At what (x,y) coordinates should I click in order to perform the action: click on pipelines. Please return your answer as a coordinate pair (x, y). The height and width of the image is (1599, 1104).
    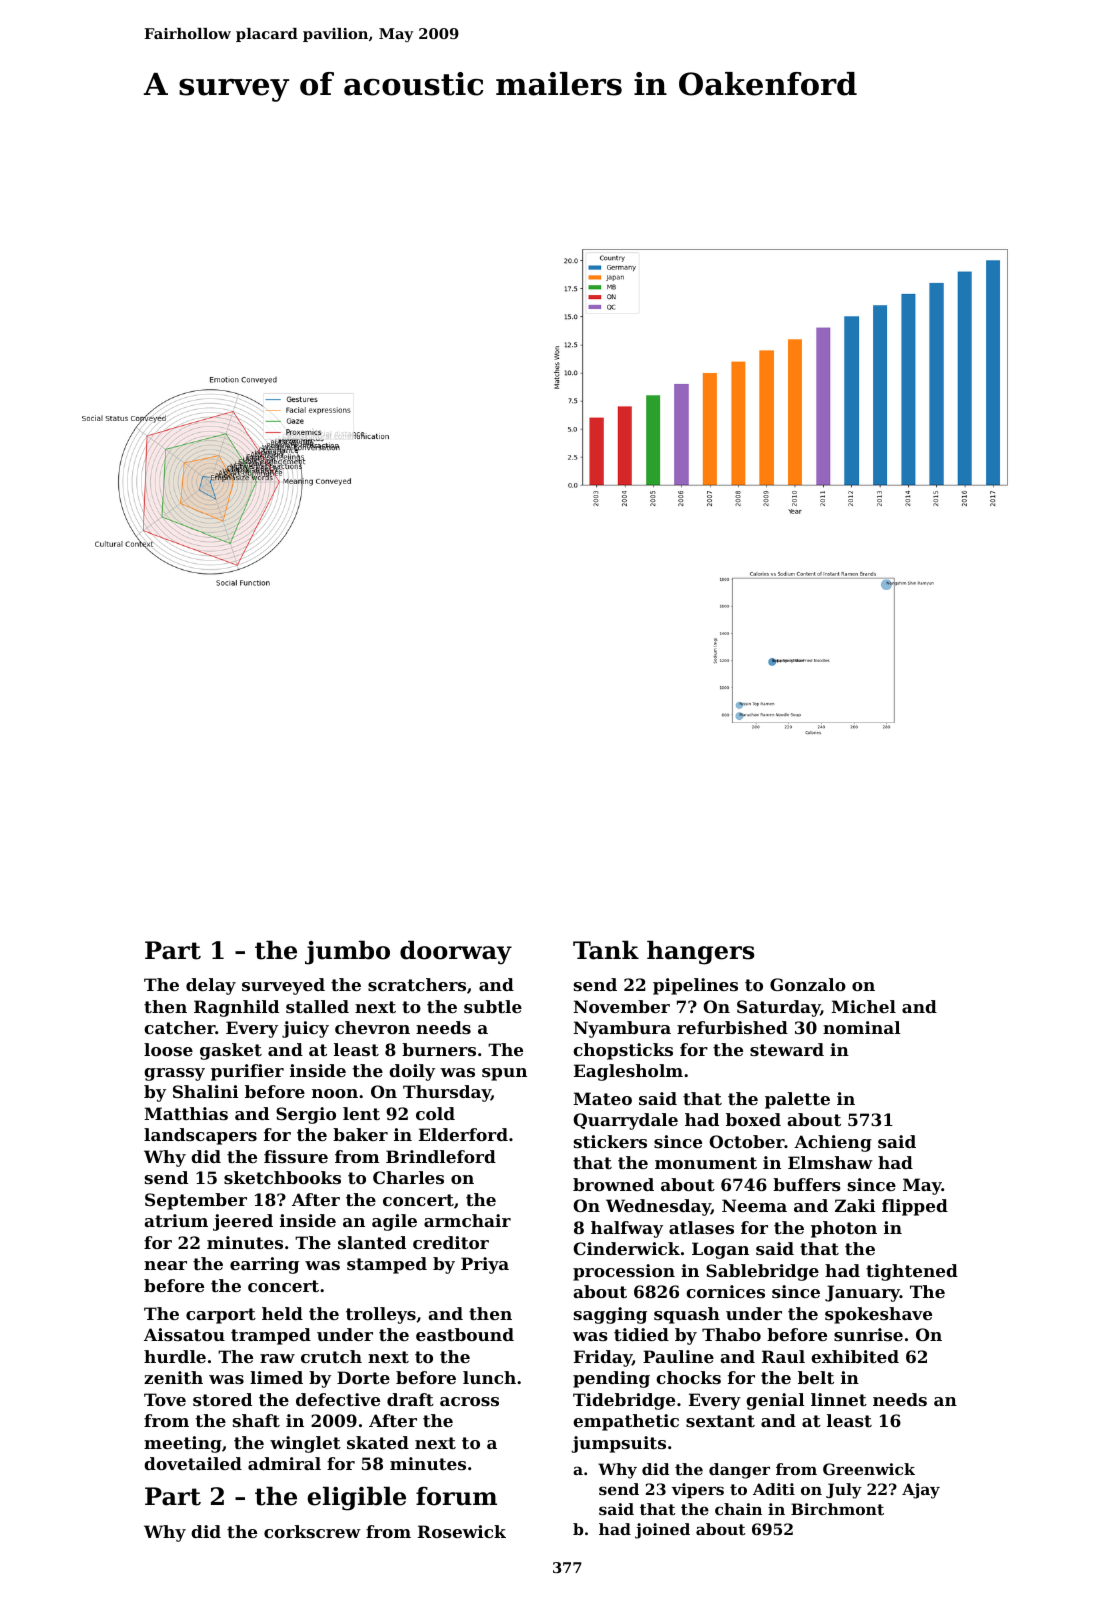
    Looking at the image, I should click on (695, 986).
